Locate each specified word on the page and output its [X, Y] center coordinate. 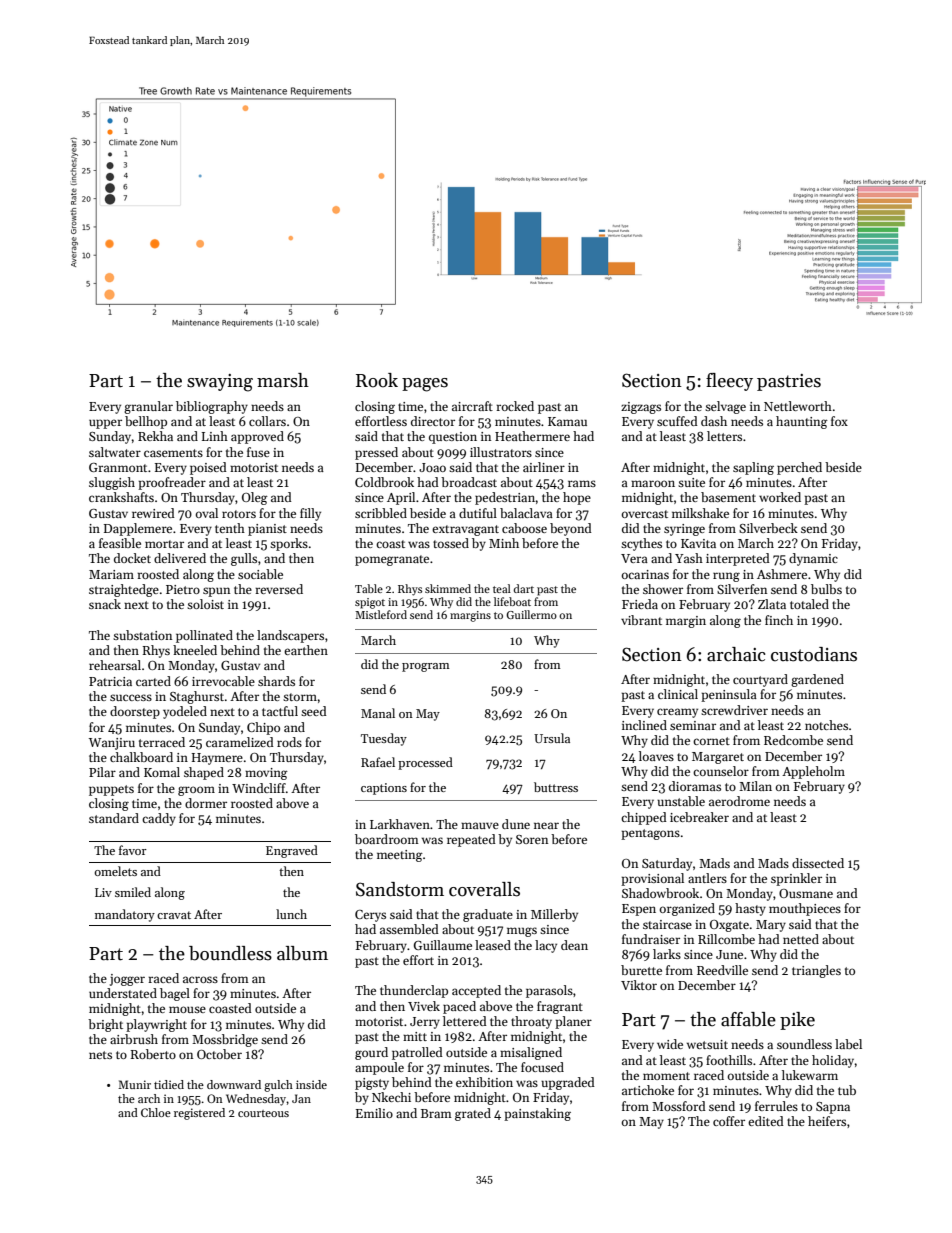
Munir [134, 1084]
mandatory [125, 915]
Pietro [183, 589]
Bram [436, 1113]
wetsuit [707, 1044]
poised [208, 468]
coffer [729, 1121]
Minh [504, 543]
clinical [678, 694]
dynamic [813, 559]
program [426, 667]
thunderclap [414, 991]
